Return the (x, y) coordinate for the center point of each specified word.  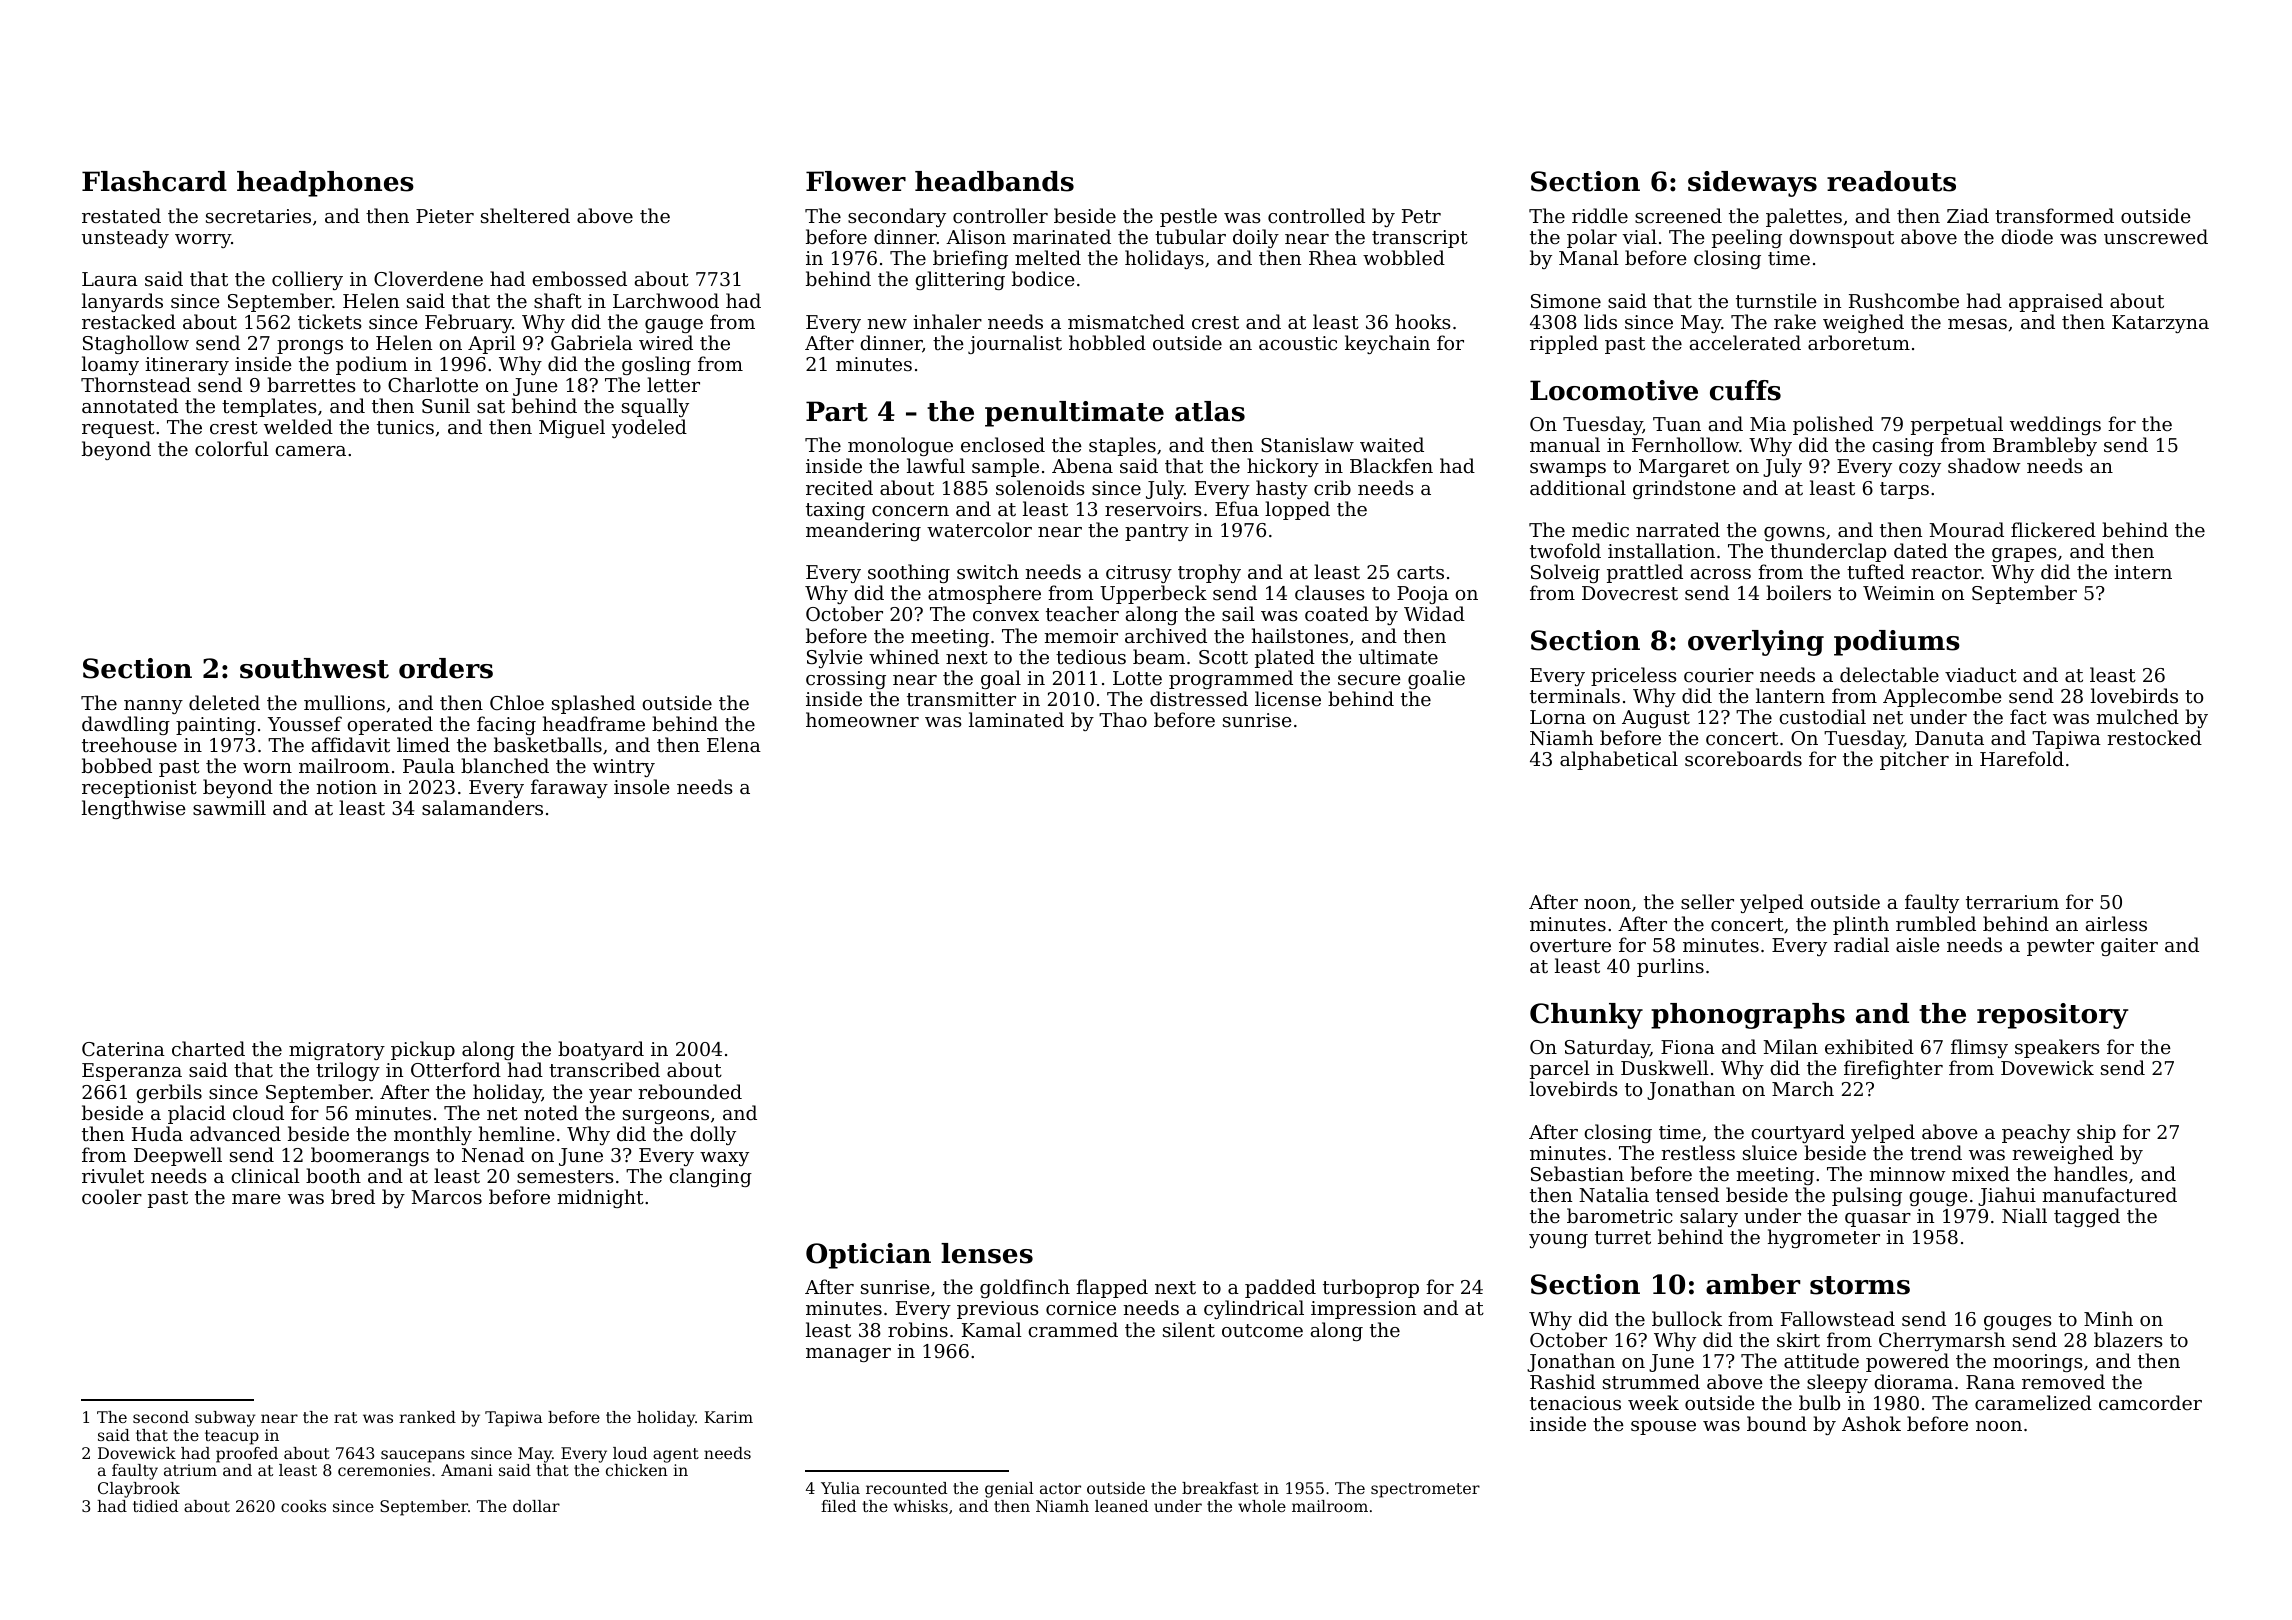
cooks (303, 1506)
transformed (2054, 215)
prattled (1645, 573)
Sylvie (835, 658)
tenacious (1575, 1403)
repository (2052, 1016)
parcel (1560, 1069)
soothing (909, 573)
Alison (976, 236)
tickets (330, 321)
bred (353, 1196)
